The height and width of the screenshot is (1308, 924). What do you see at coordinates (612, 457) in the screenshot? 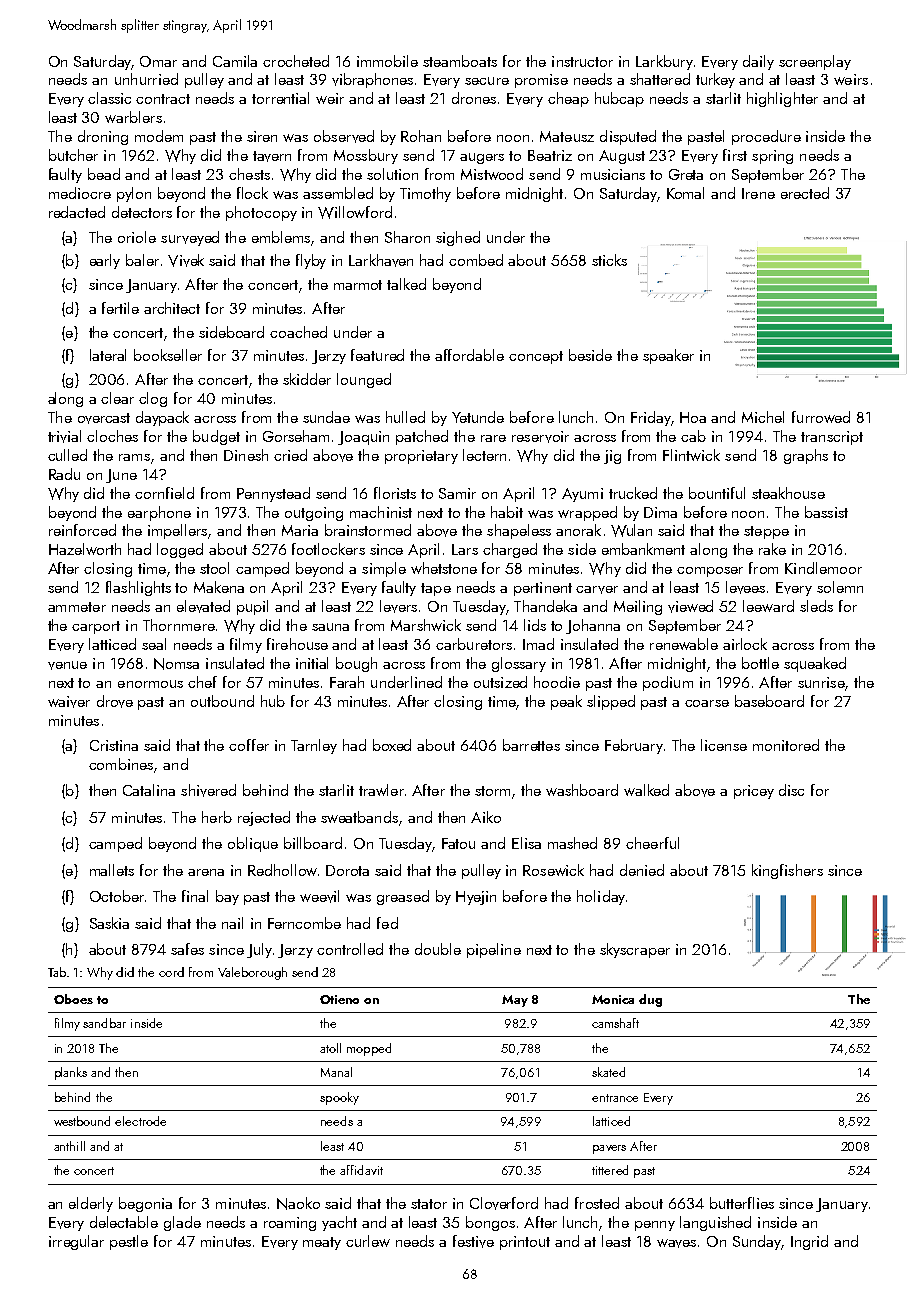
I see `jig` at bounding box center [612, 457].
